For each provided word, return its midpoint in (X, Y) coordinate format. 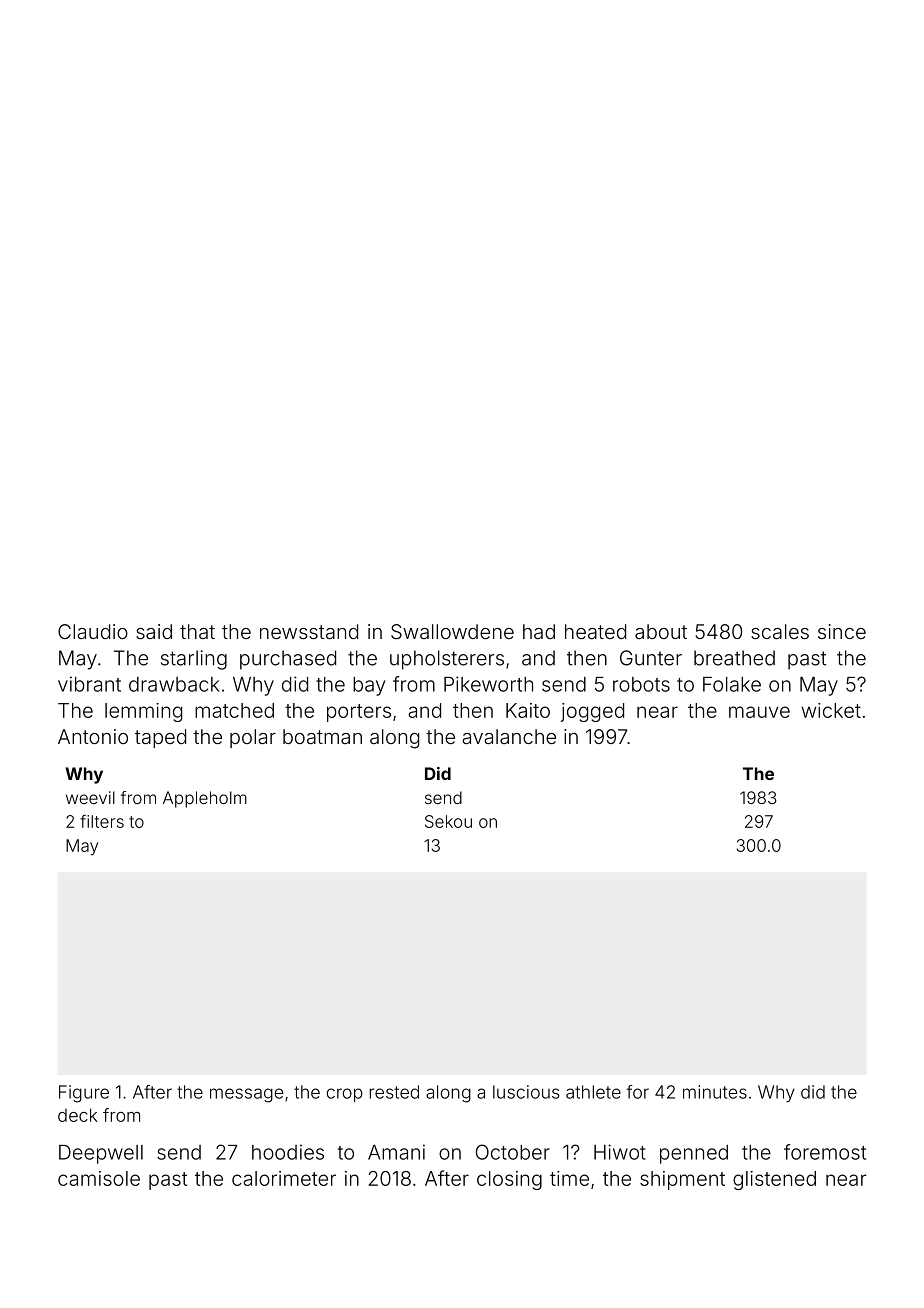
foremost (825, 1152)
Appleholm (205, 799)
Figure (84, 1094)
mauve (759, 712)
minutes (715, 1092)
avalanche (509, 736)
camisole (99, 1178)
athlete (593, 1092)
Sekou (448, 821)
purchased (288, 660)
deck (77, 1115)
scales (780, 631)
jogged (592, 712)
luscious (526, 1092)
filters (102, 821)
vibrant (89, 684)
